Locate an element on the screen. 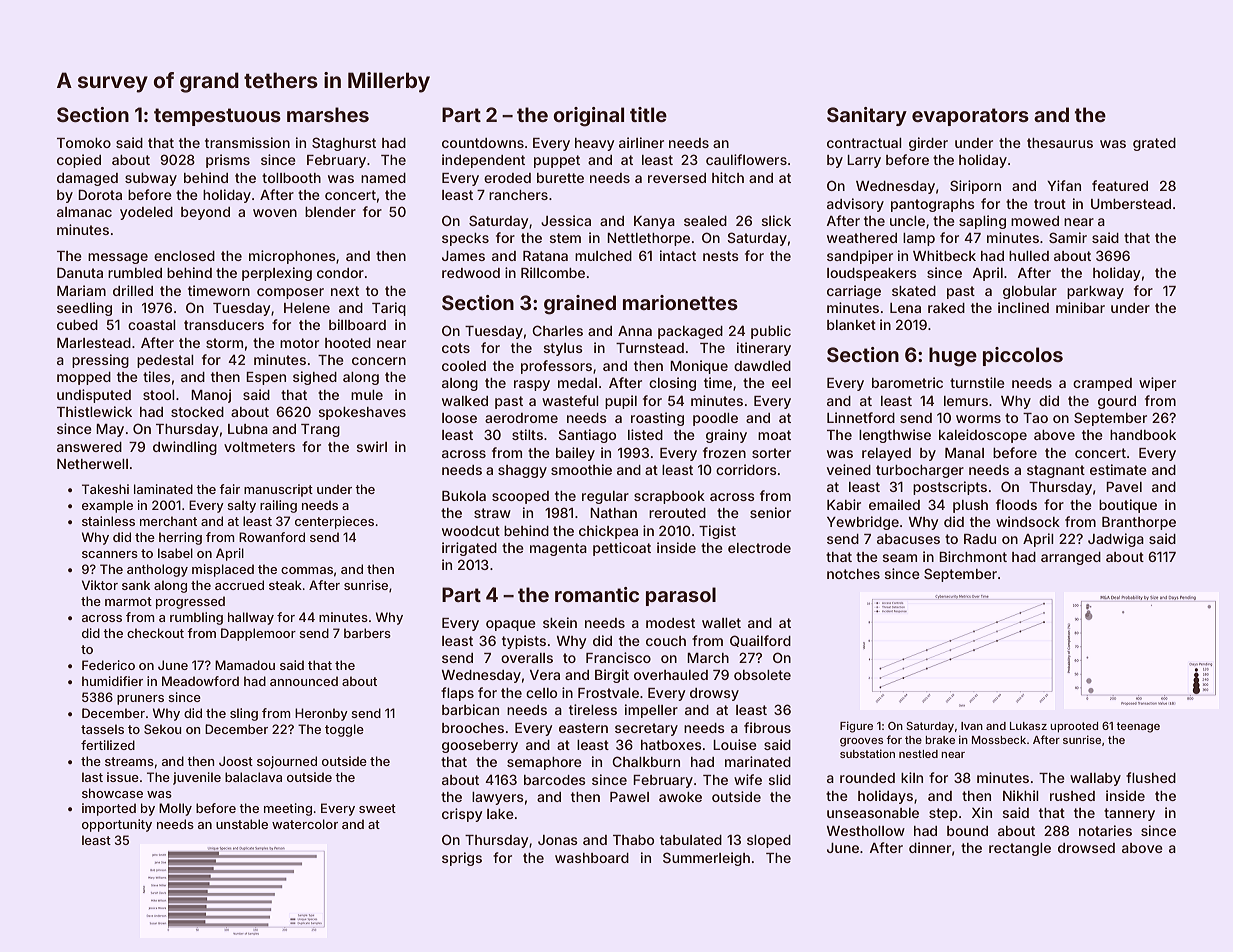  evaporators is located at coordinates (970, 117).
